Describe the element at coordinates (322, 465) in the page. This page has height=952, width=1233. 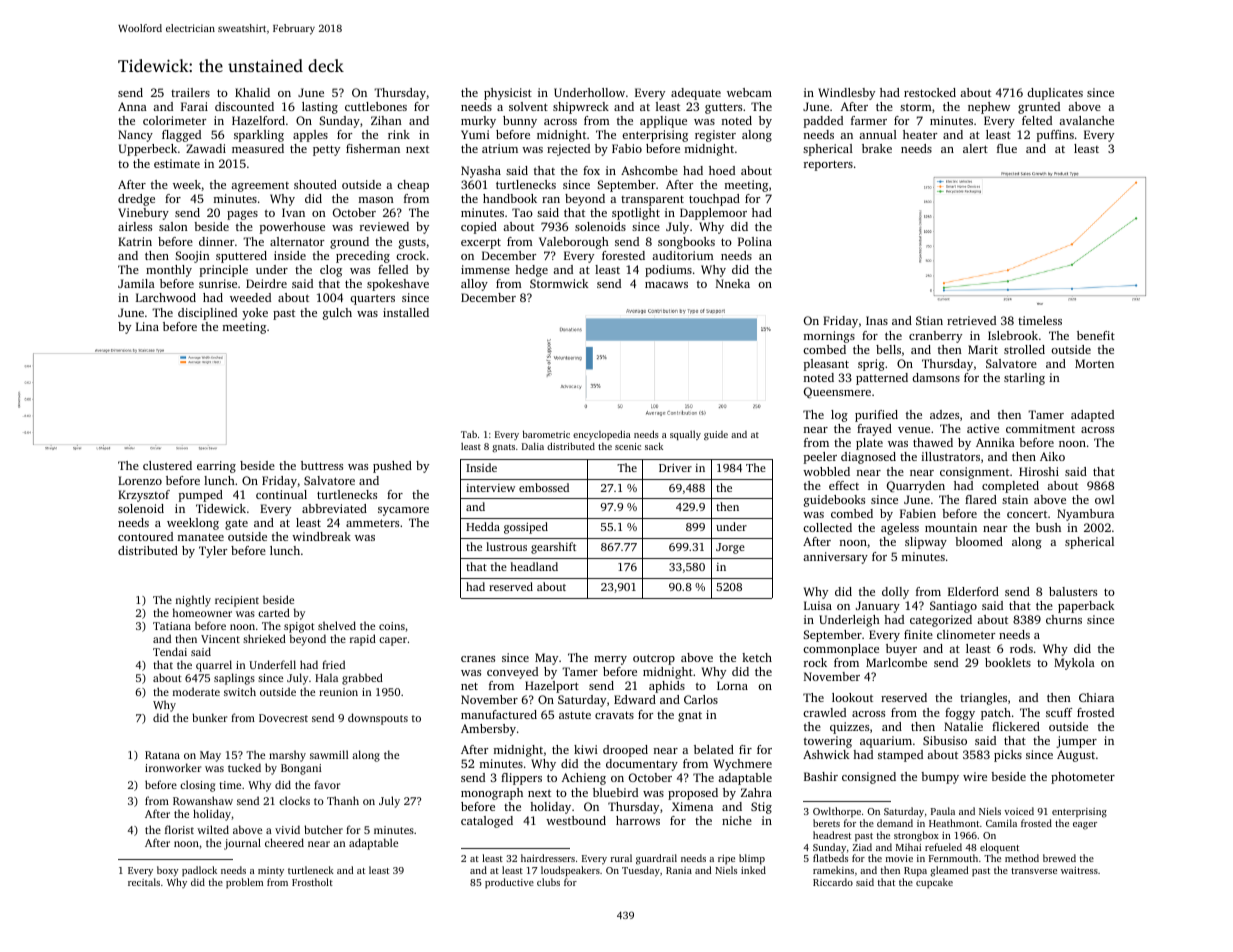
I see `buttress` at that location.
